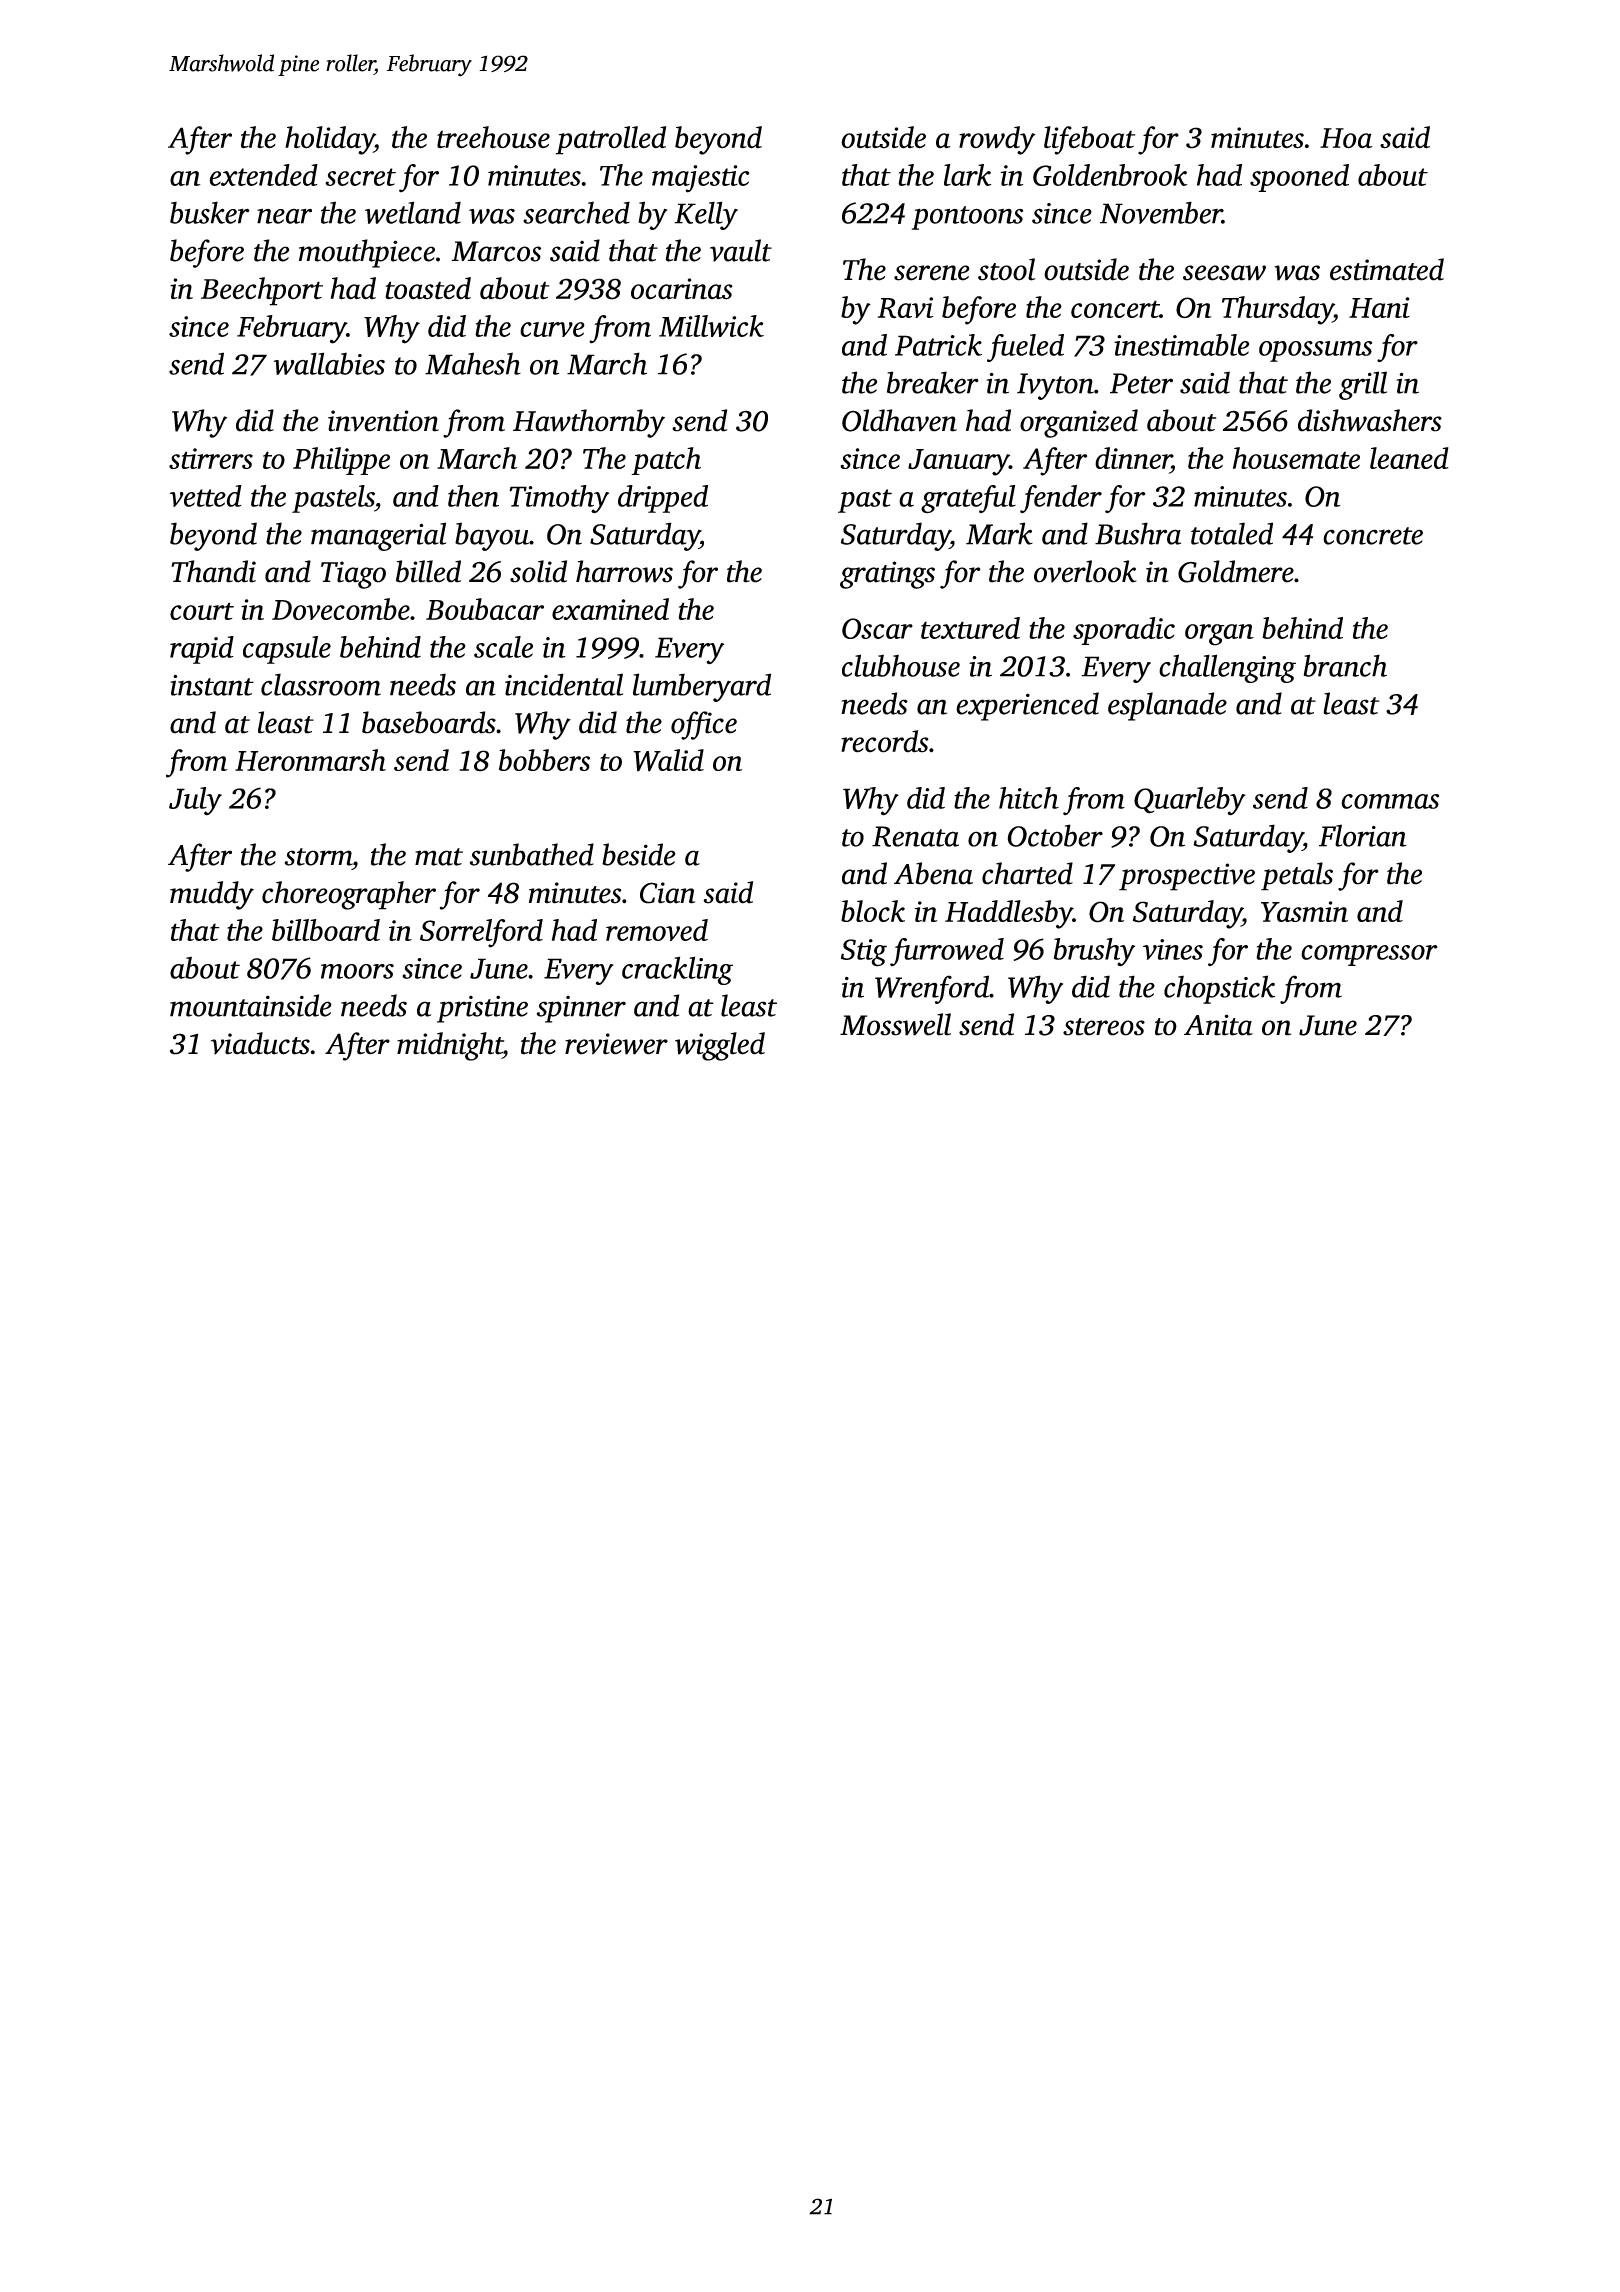  Describe the element at coordinates (1133, 458) in the screenshot. I see `dinner` at that location.
